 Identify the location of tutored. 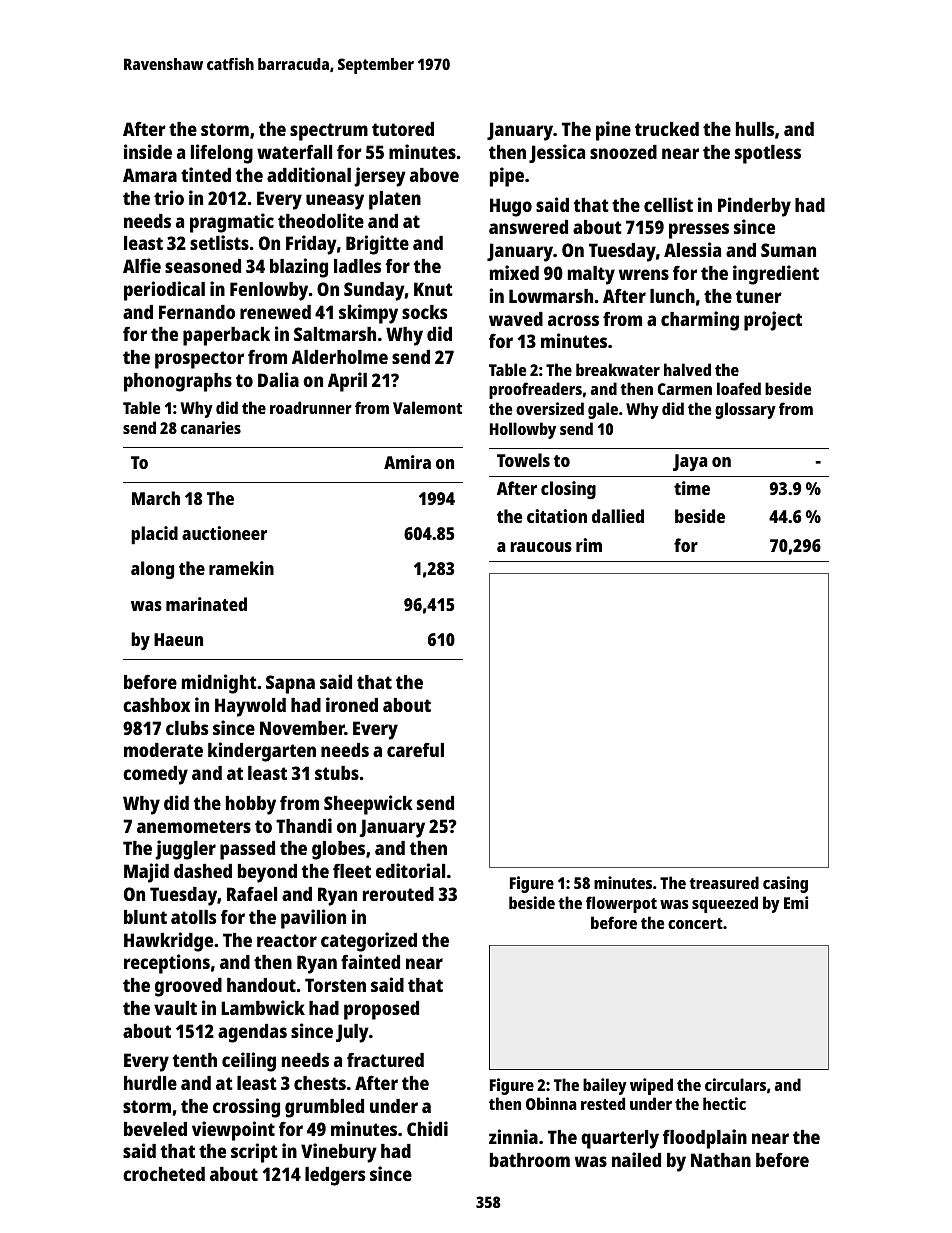
(403, 129).
